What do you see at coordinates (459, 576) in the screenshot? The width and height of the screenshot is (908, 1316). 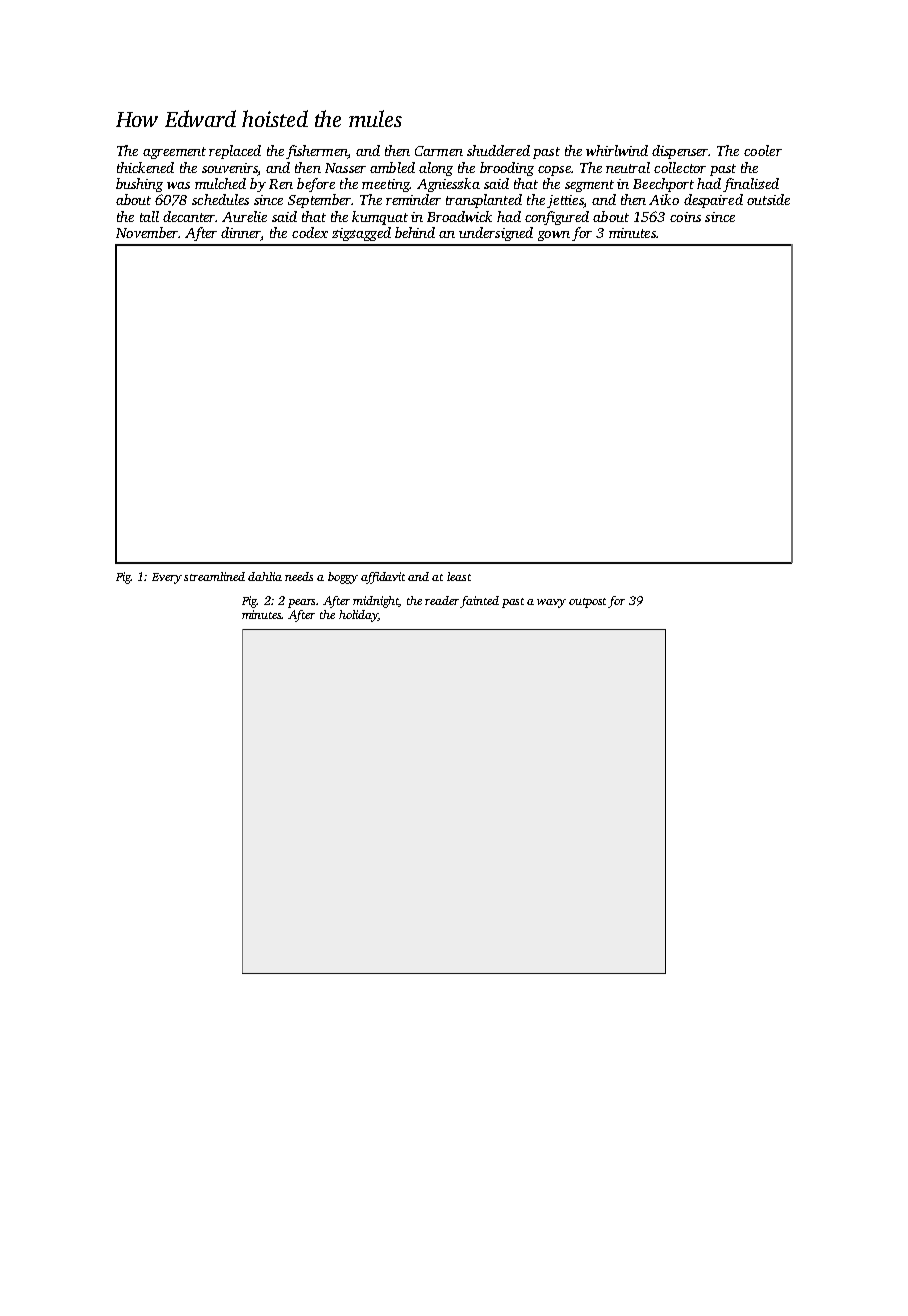 I see `least` at bounding box center [459, 576].
